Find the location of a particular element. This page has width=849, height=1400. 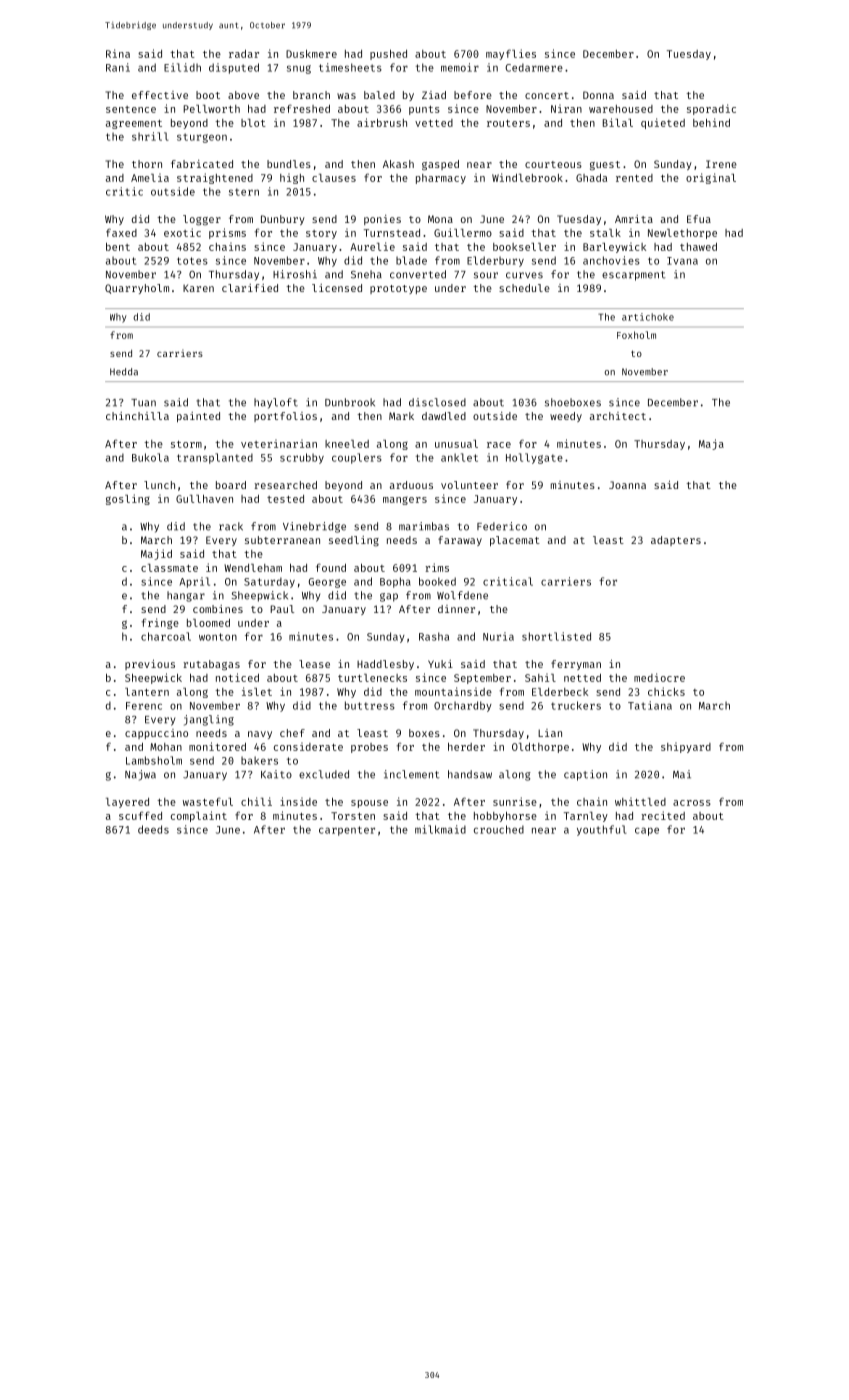

Donna is located at coordinates (598, 95).
